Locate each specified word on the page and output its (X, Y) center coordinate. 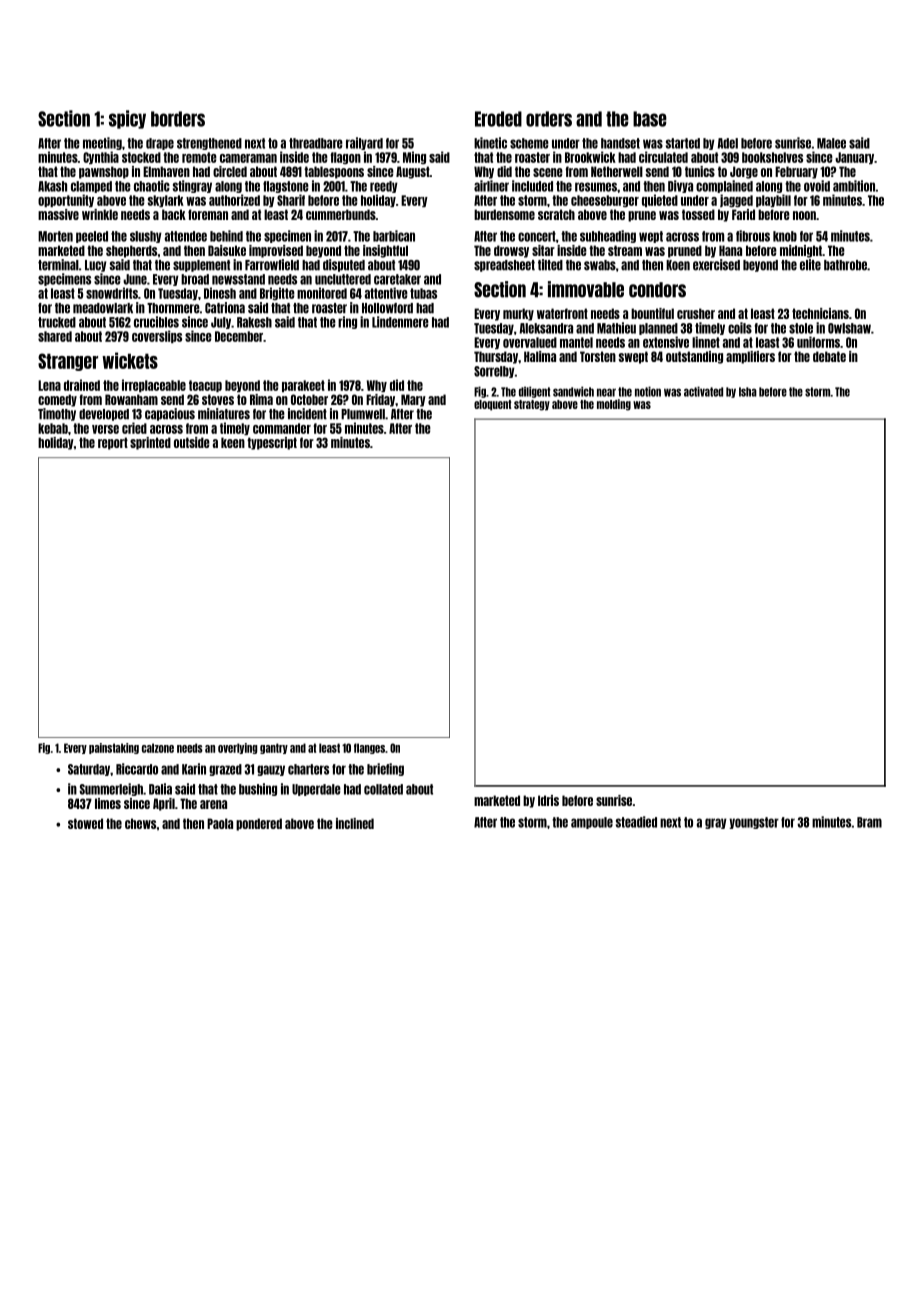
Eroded (498, 119)
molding (614, 405)
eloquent (493, 405)
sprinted (150, 443)
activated (703, 391)
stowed (85, 823)
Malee (831, 143)
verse (105, 429)
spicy (127, 119)
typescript (272, 443)
